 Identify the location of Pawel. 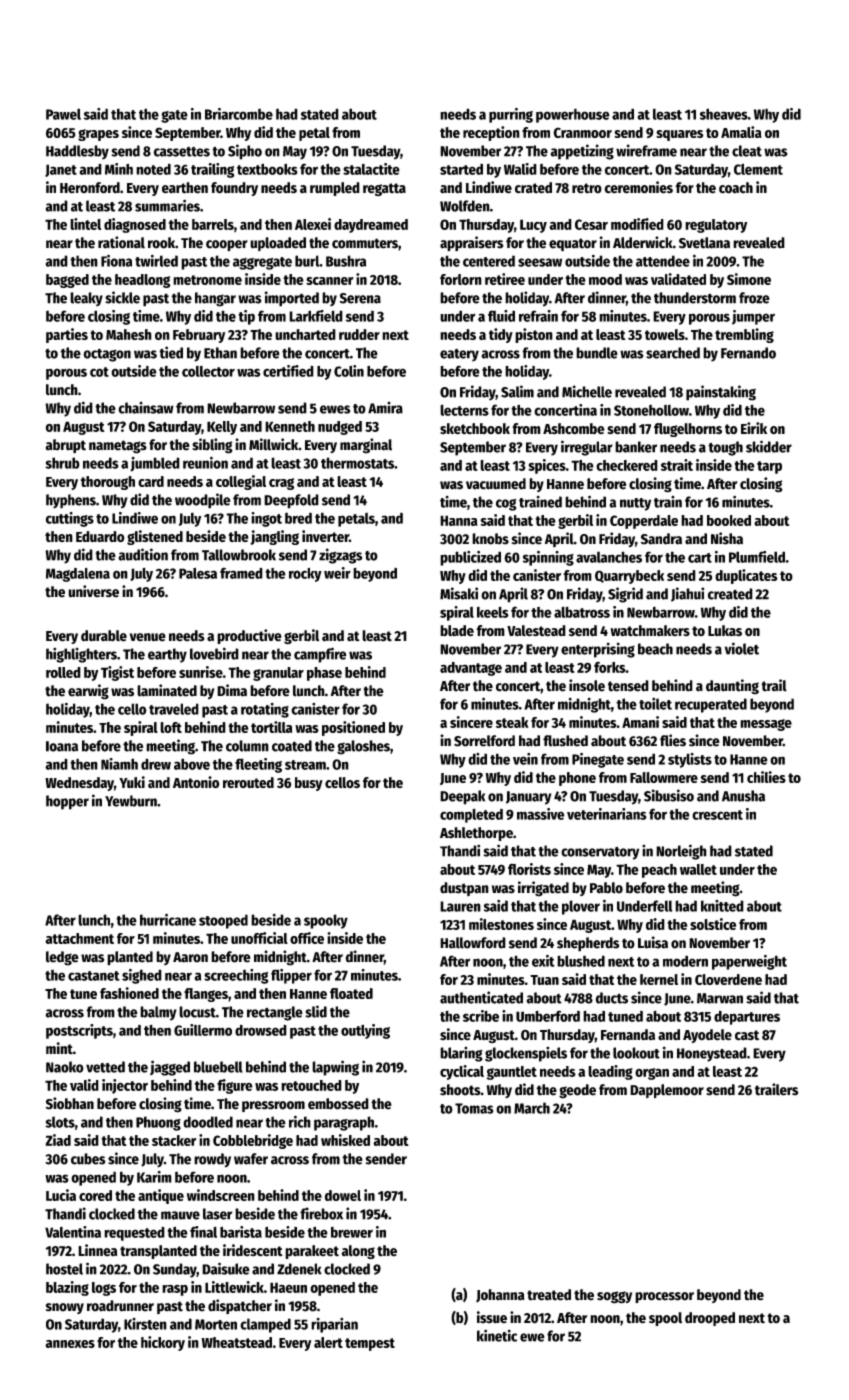
(63, 114).
